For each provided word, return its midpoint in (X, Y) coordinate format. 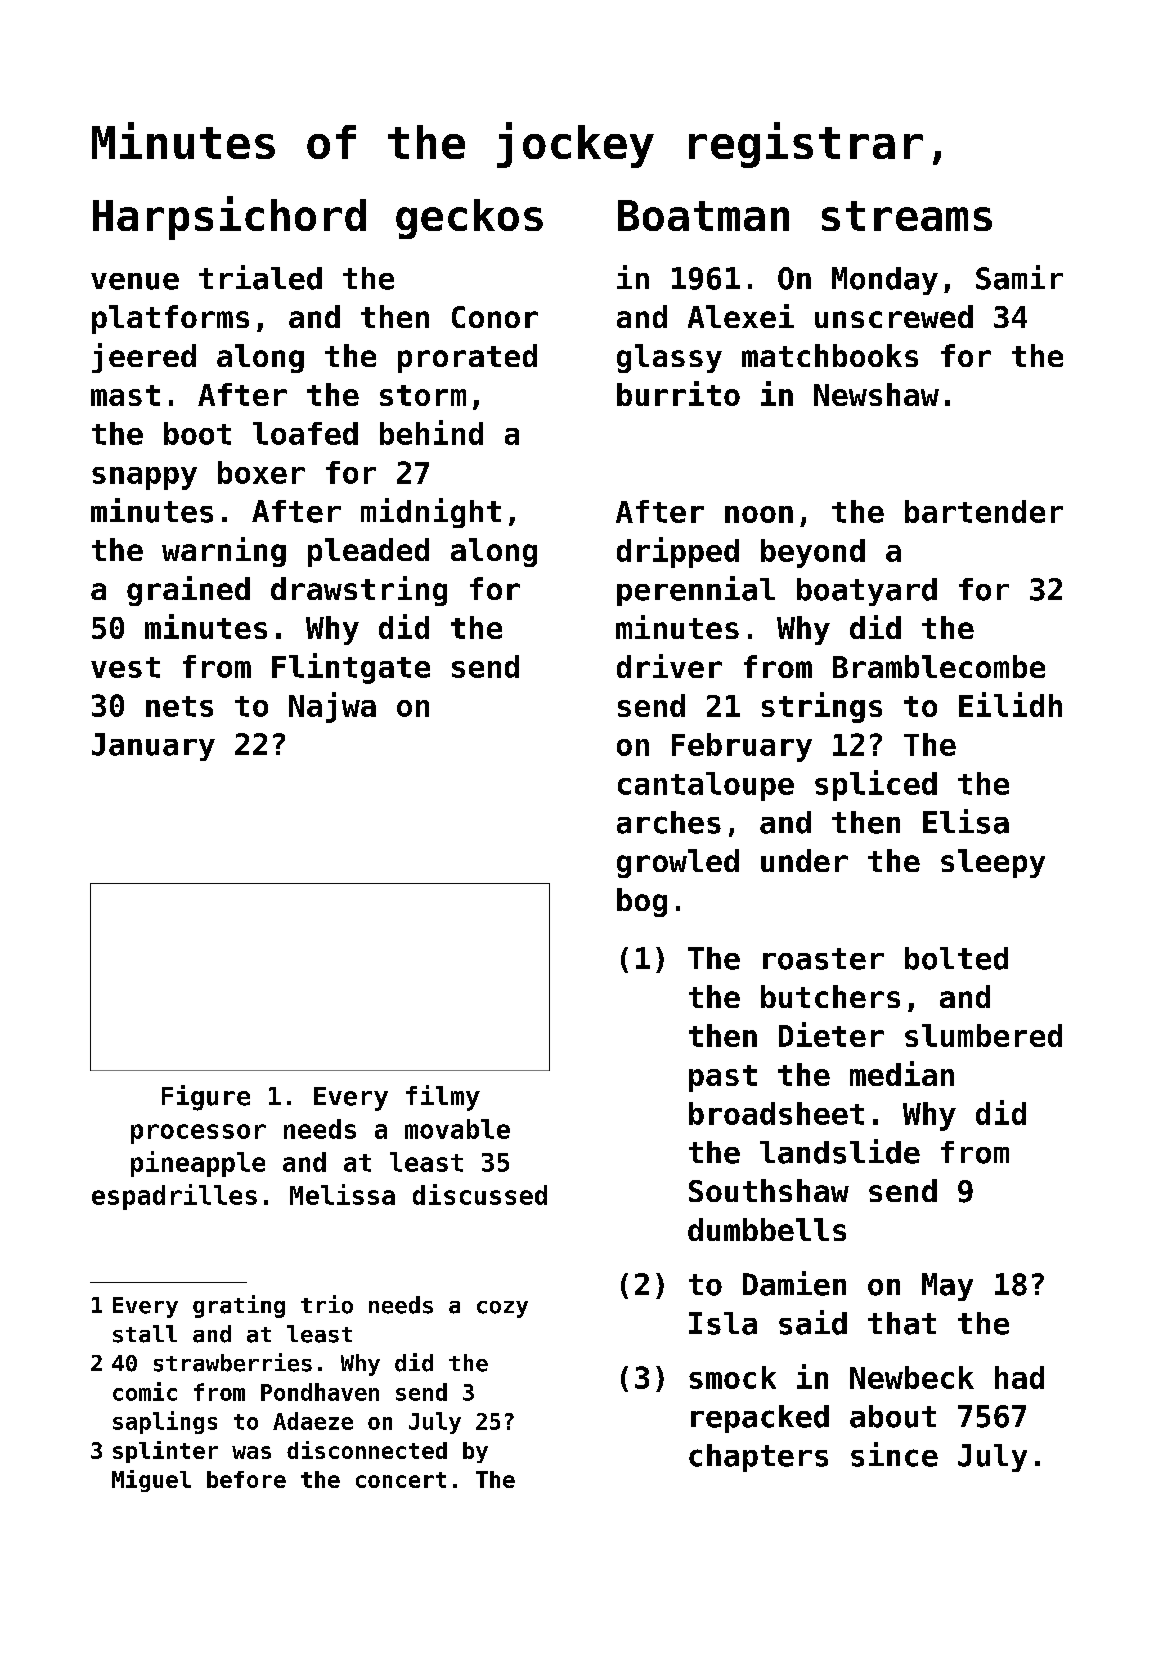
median (902, 1073)
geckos (469, 219)
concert (401, 1480)
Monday (885, 281)
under (804, 860)
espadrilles (174, 1197)
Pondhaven (320, 1392)
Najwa (332, 707)
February (742, 747)
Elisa (966, 821)
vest (125, 667)
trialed (260, 277)
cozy (502, 1309)
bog (642, 902)
